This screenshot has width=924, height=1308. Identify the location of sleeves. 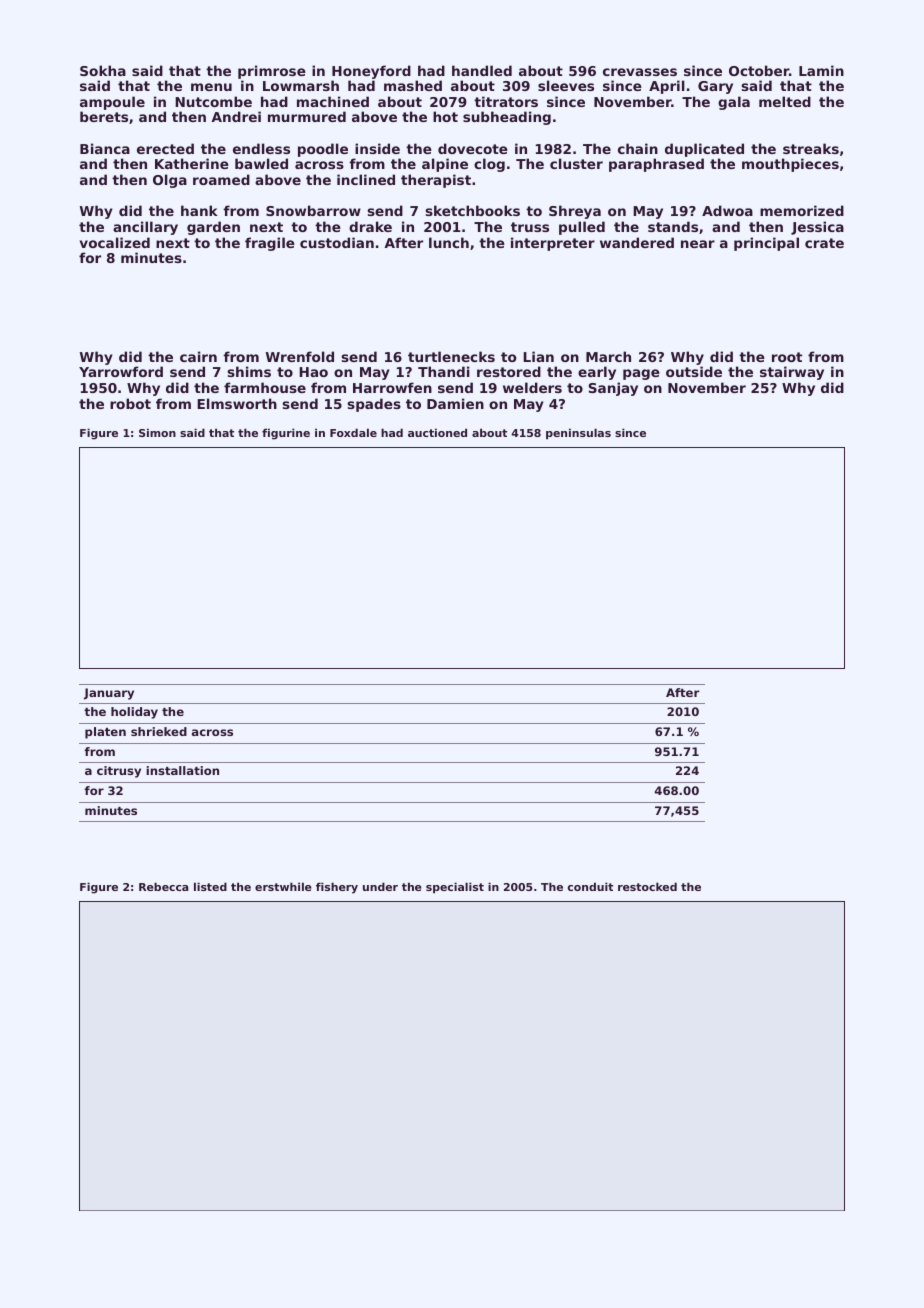
(566, 85).
